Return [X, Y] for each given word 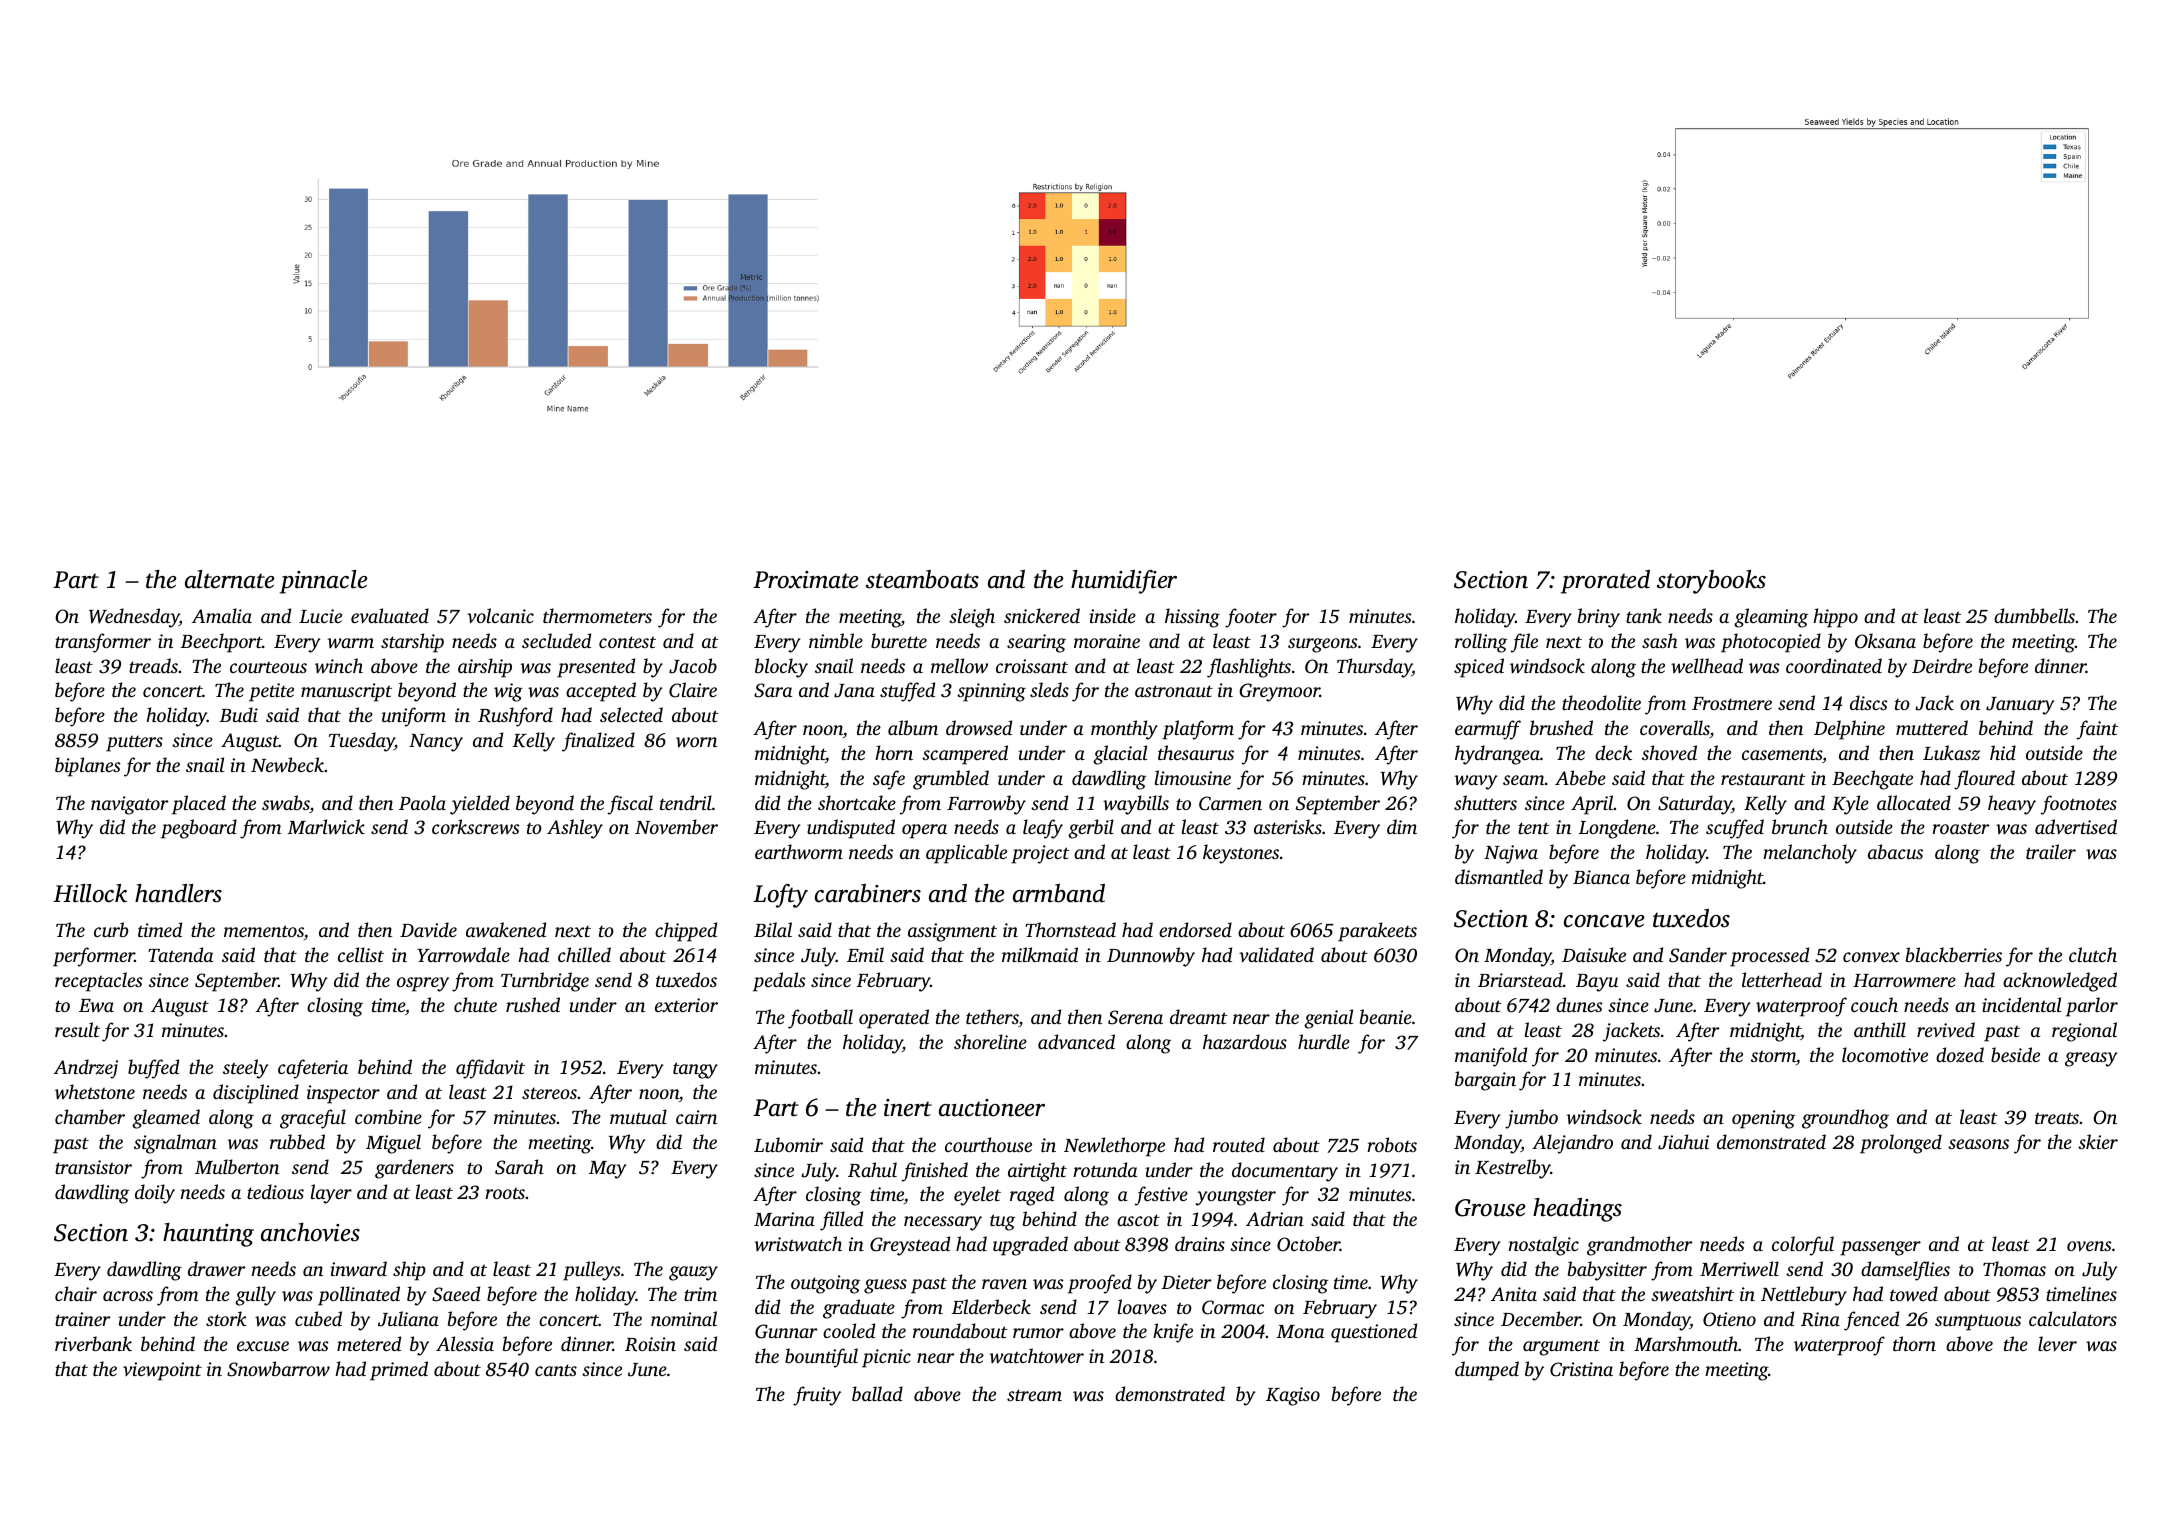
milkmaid [1040, 954]
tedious [275, 1191]
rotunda [1105, 1169]
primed [399, 1371]
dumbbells [2034, 615]
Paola [422, 802]
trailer [2051, 851]
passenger [1880, 1248]
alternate [229, 579]
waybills [1136, 805]
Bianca [1601, 877]
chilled [584, 954]
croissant [1032, 666]
